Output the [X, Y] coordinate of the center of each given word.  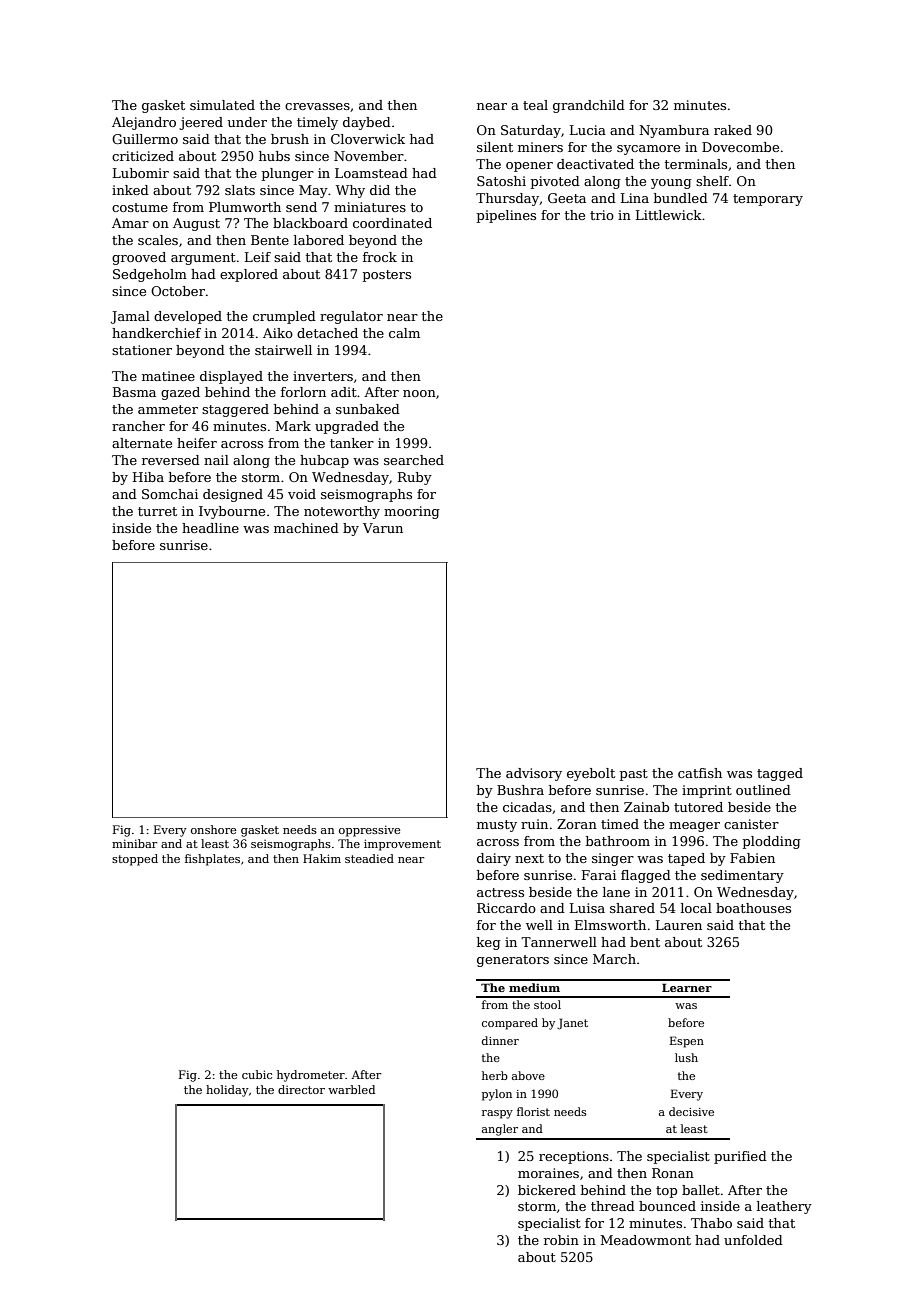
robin [561, 1240]
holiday [227, 1091]
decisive [691, 1111]
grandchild [589, 106]
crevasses [317, 106]
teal [535, 105]
